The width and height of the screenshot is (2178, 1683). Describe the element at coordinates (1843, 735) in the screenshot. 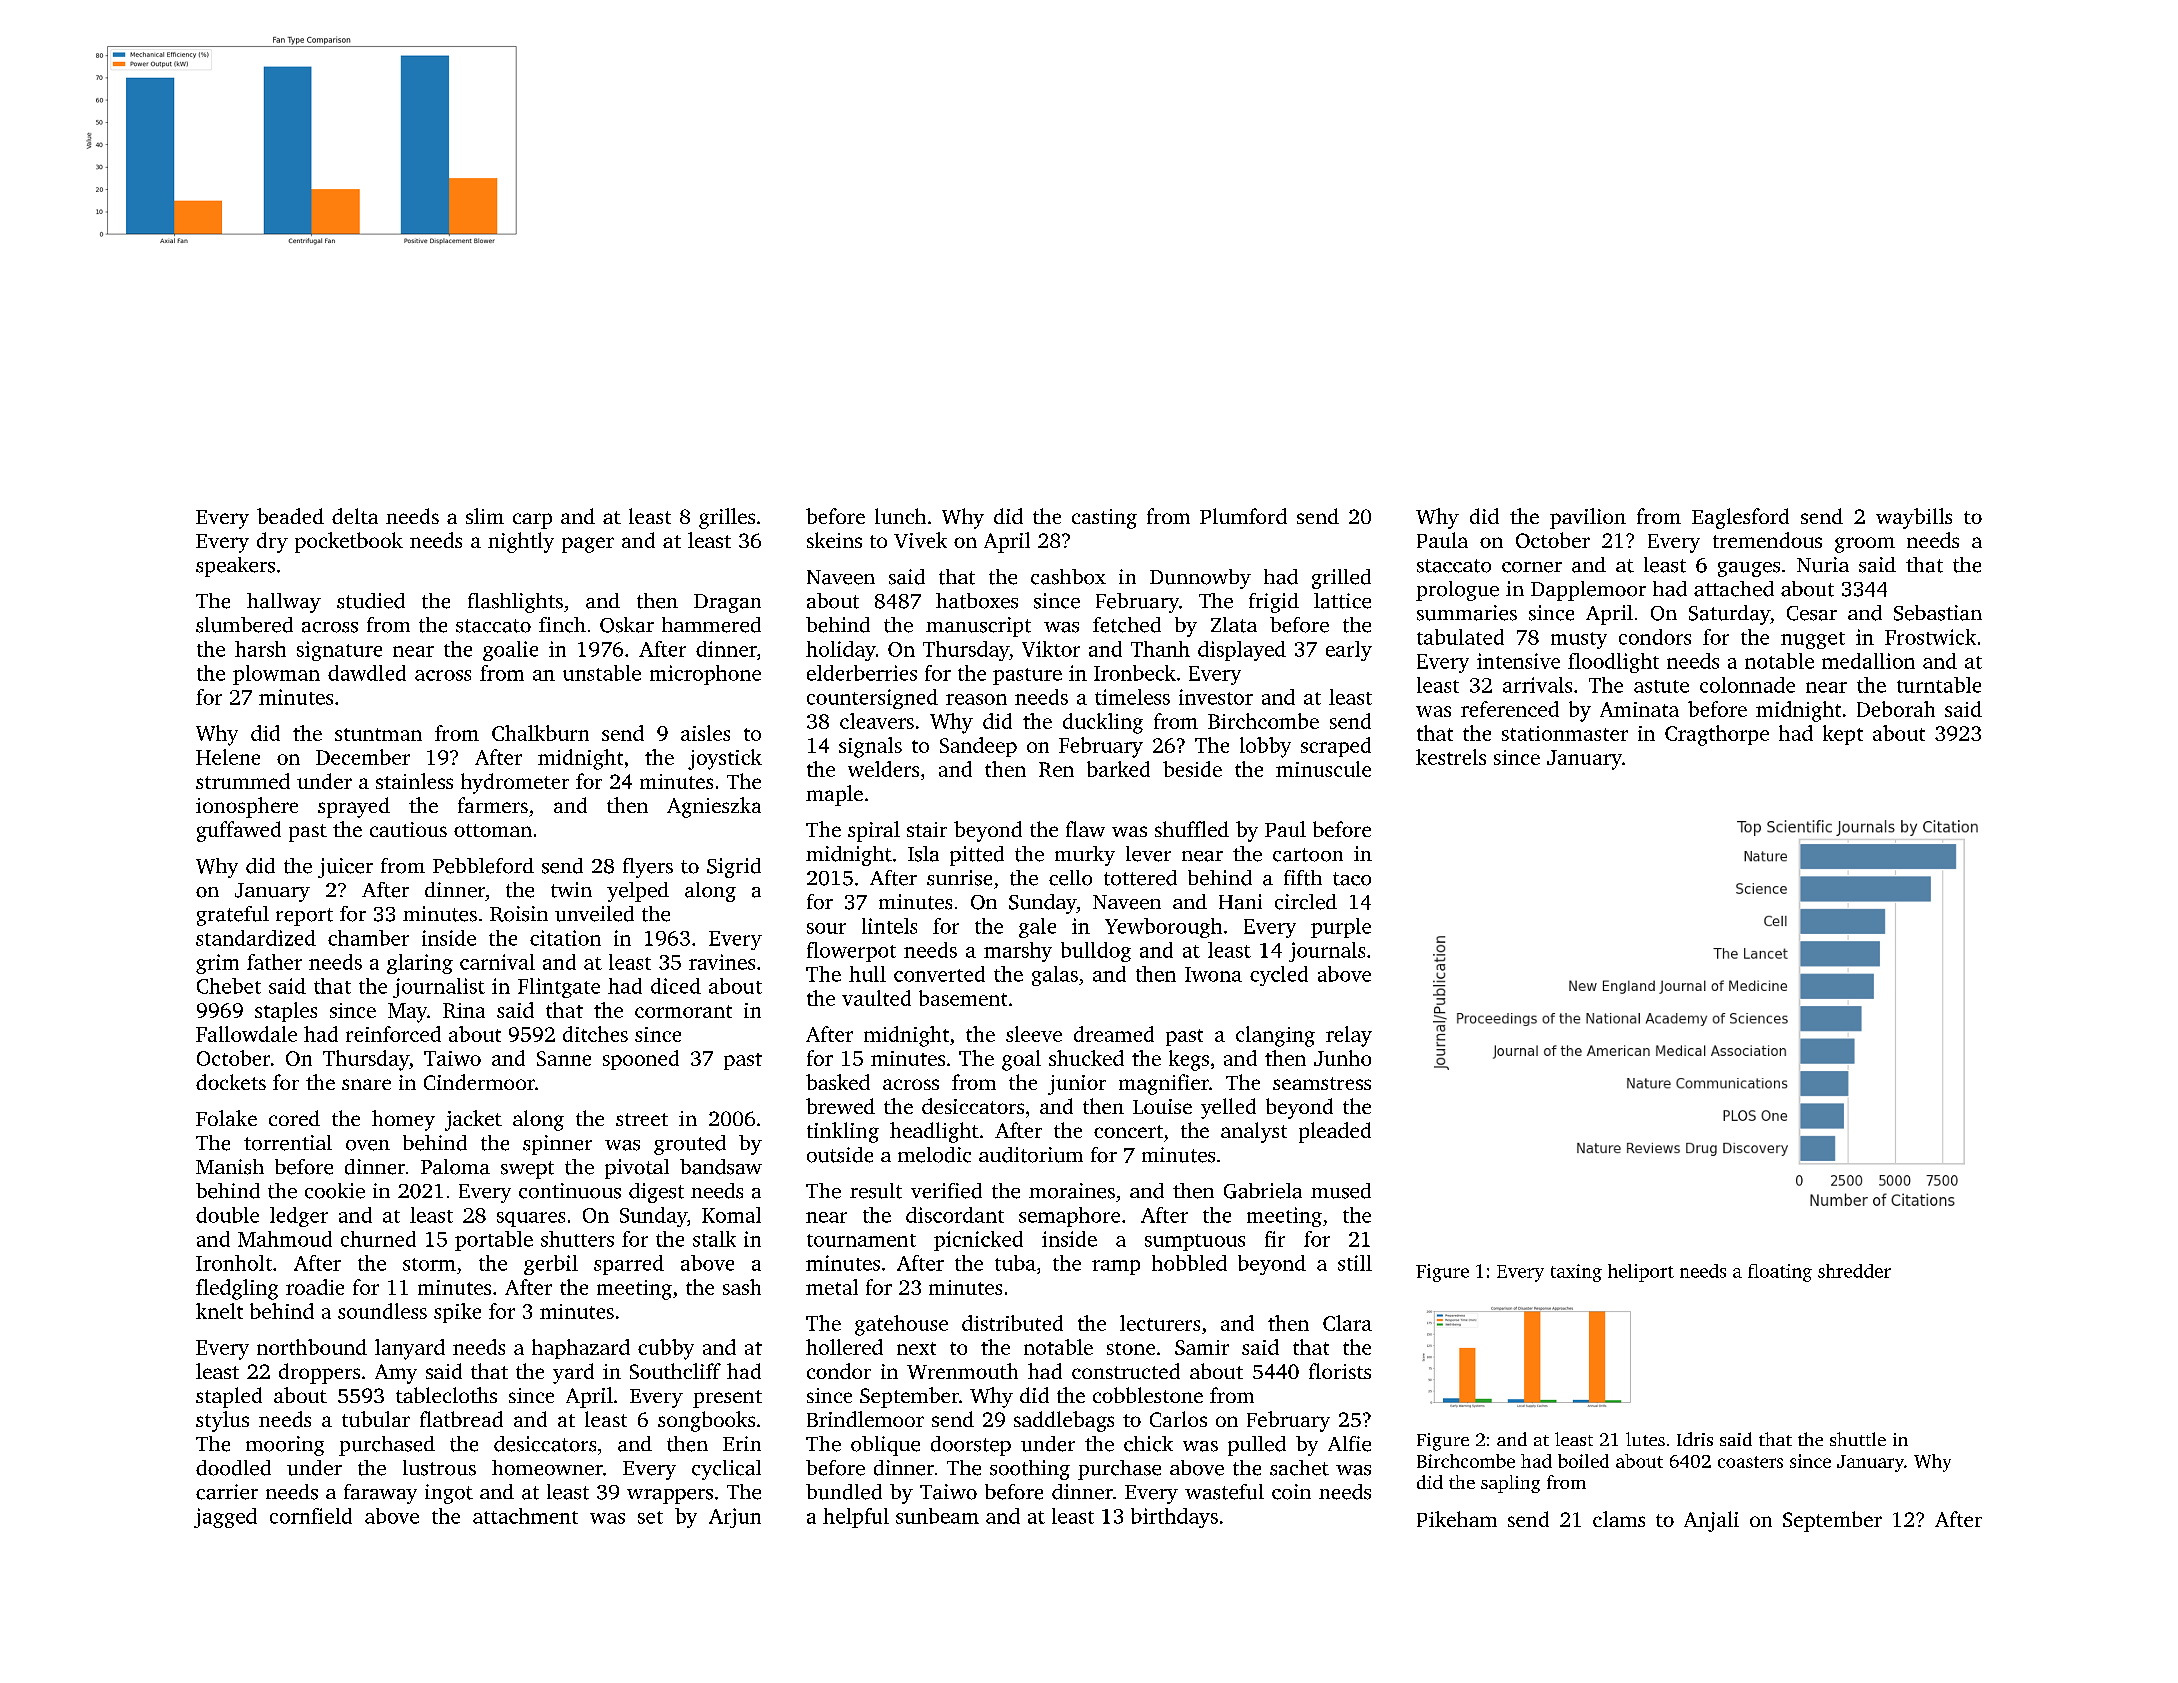

I see `kept` at that location.
